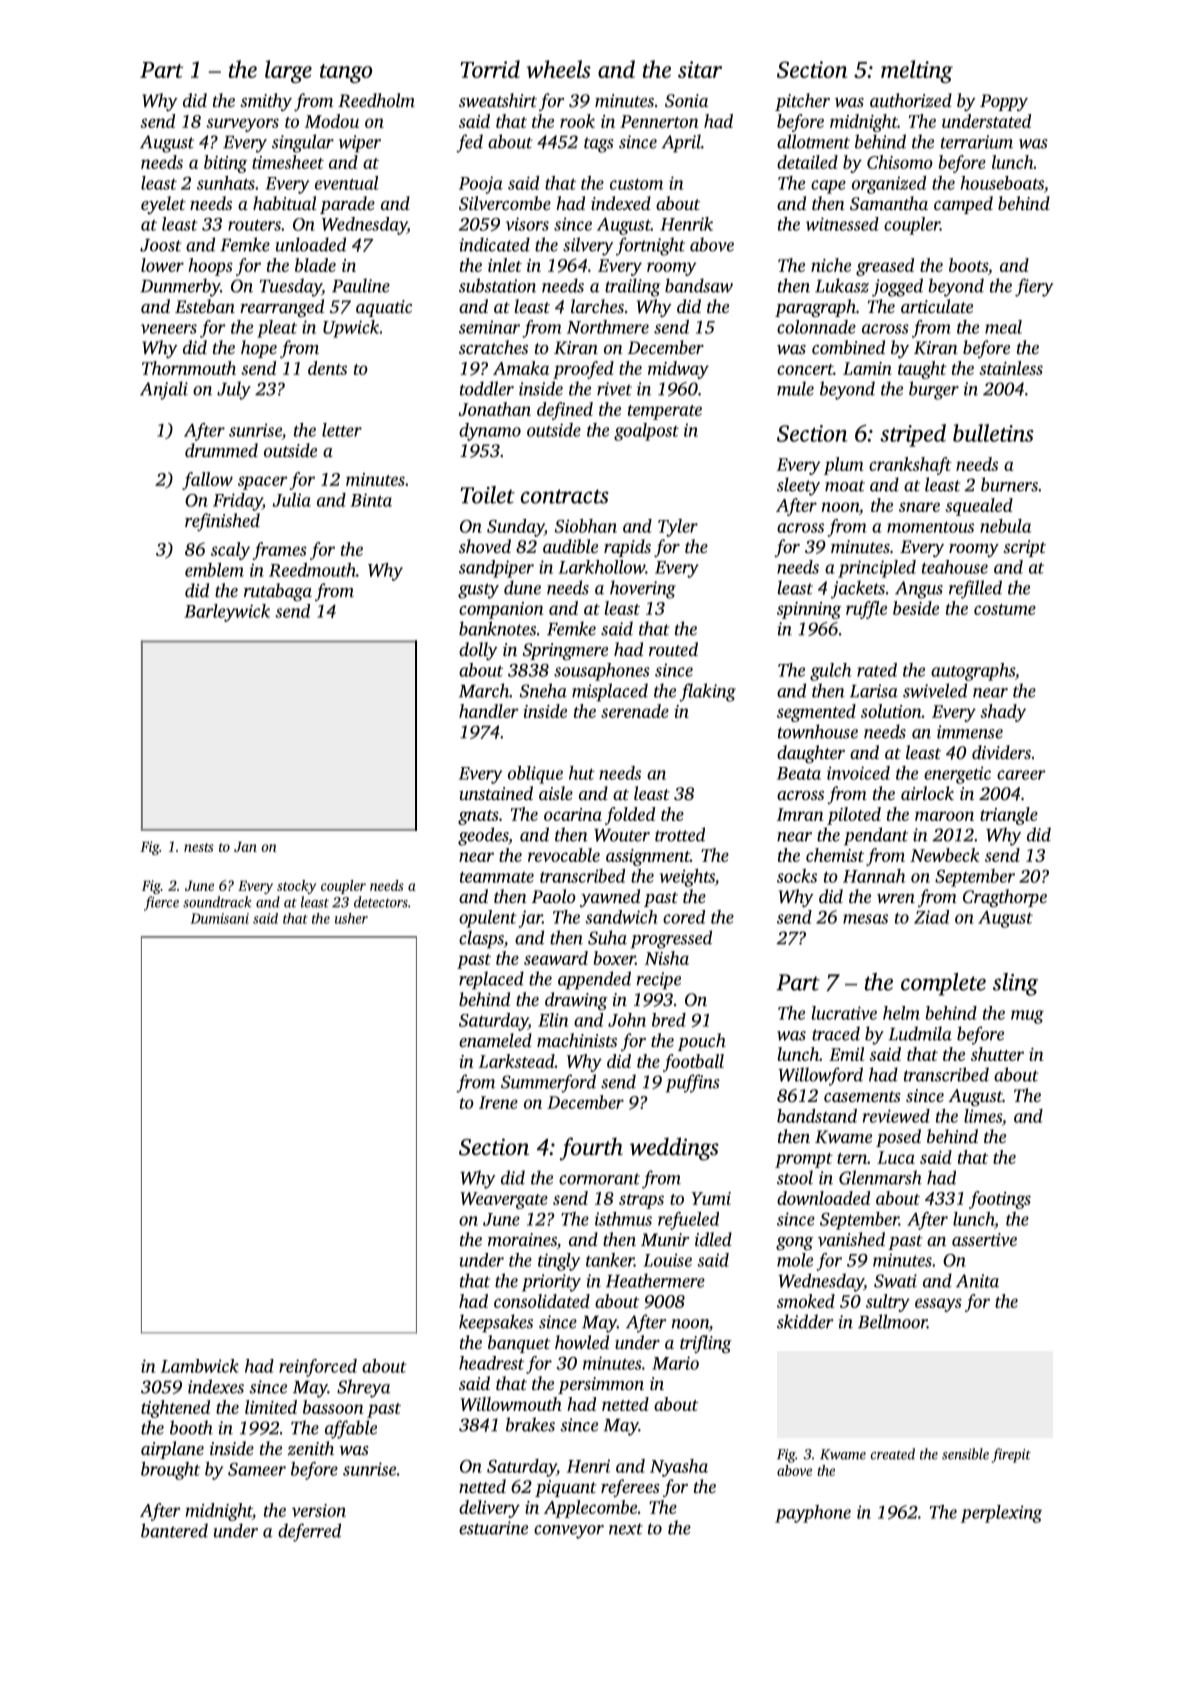  What do you see at coordinates (332, 121) in the screenshot?
I see `Modou` at bounding box center [332, 121].
